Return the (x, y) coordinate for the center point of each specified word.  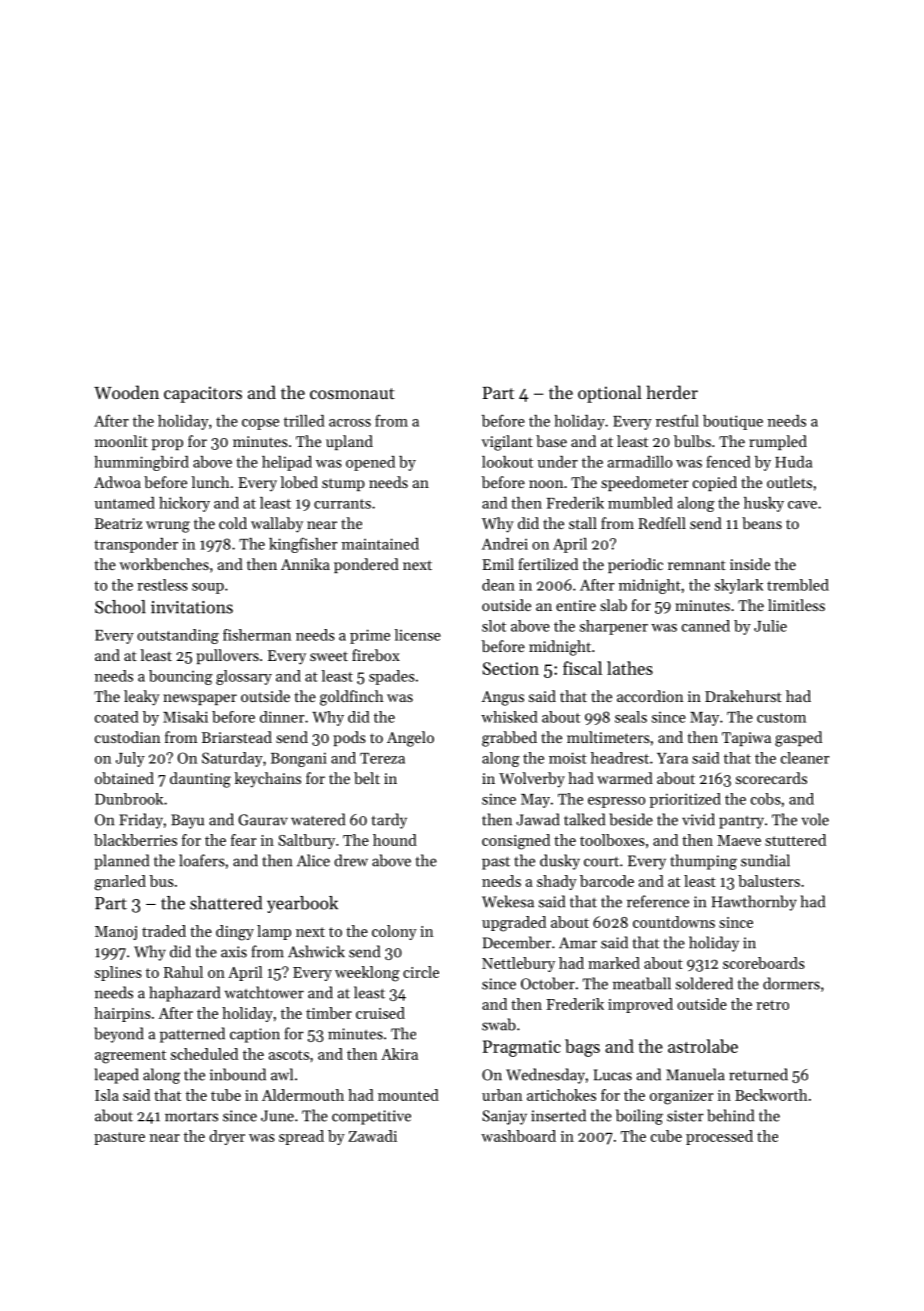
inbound (238, 1074)
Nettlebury (518, 964)
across (350, 423)
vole (815, 819)
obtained (124, 778)
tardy (389, 821)
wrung (168, 527)
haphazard (184, 994)
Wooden (126, 392)
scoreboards (764, 963)
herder (672, 392)
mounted (408, 1095)
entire (576, 605)
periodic (635, 565)
